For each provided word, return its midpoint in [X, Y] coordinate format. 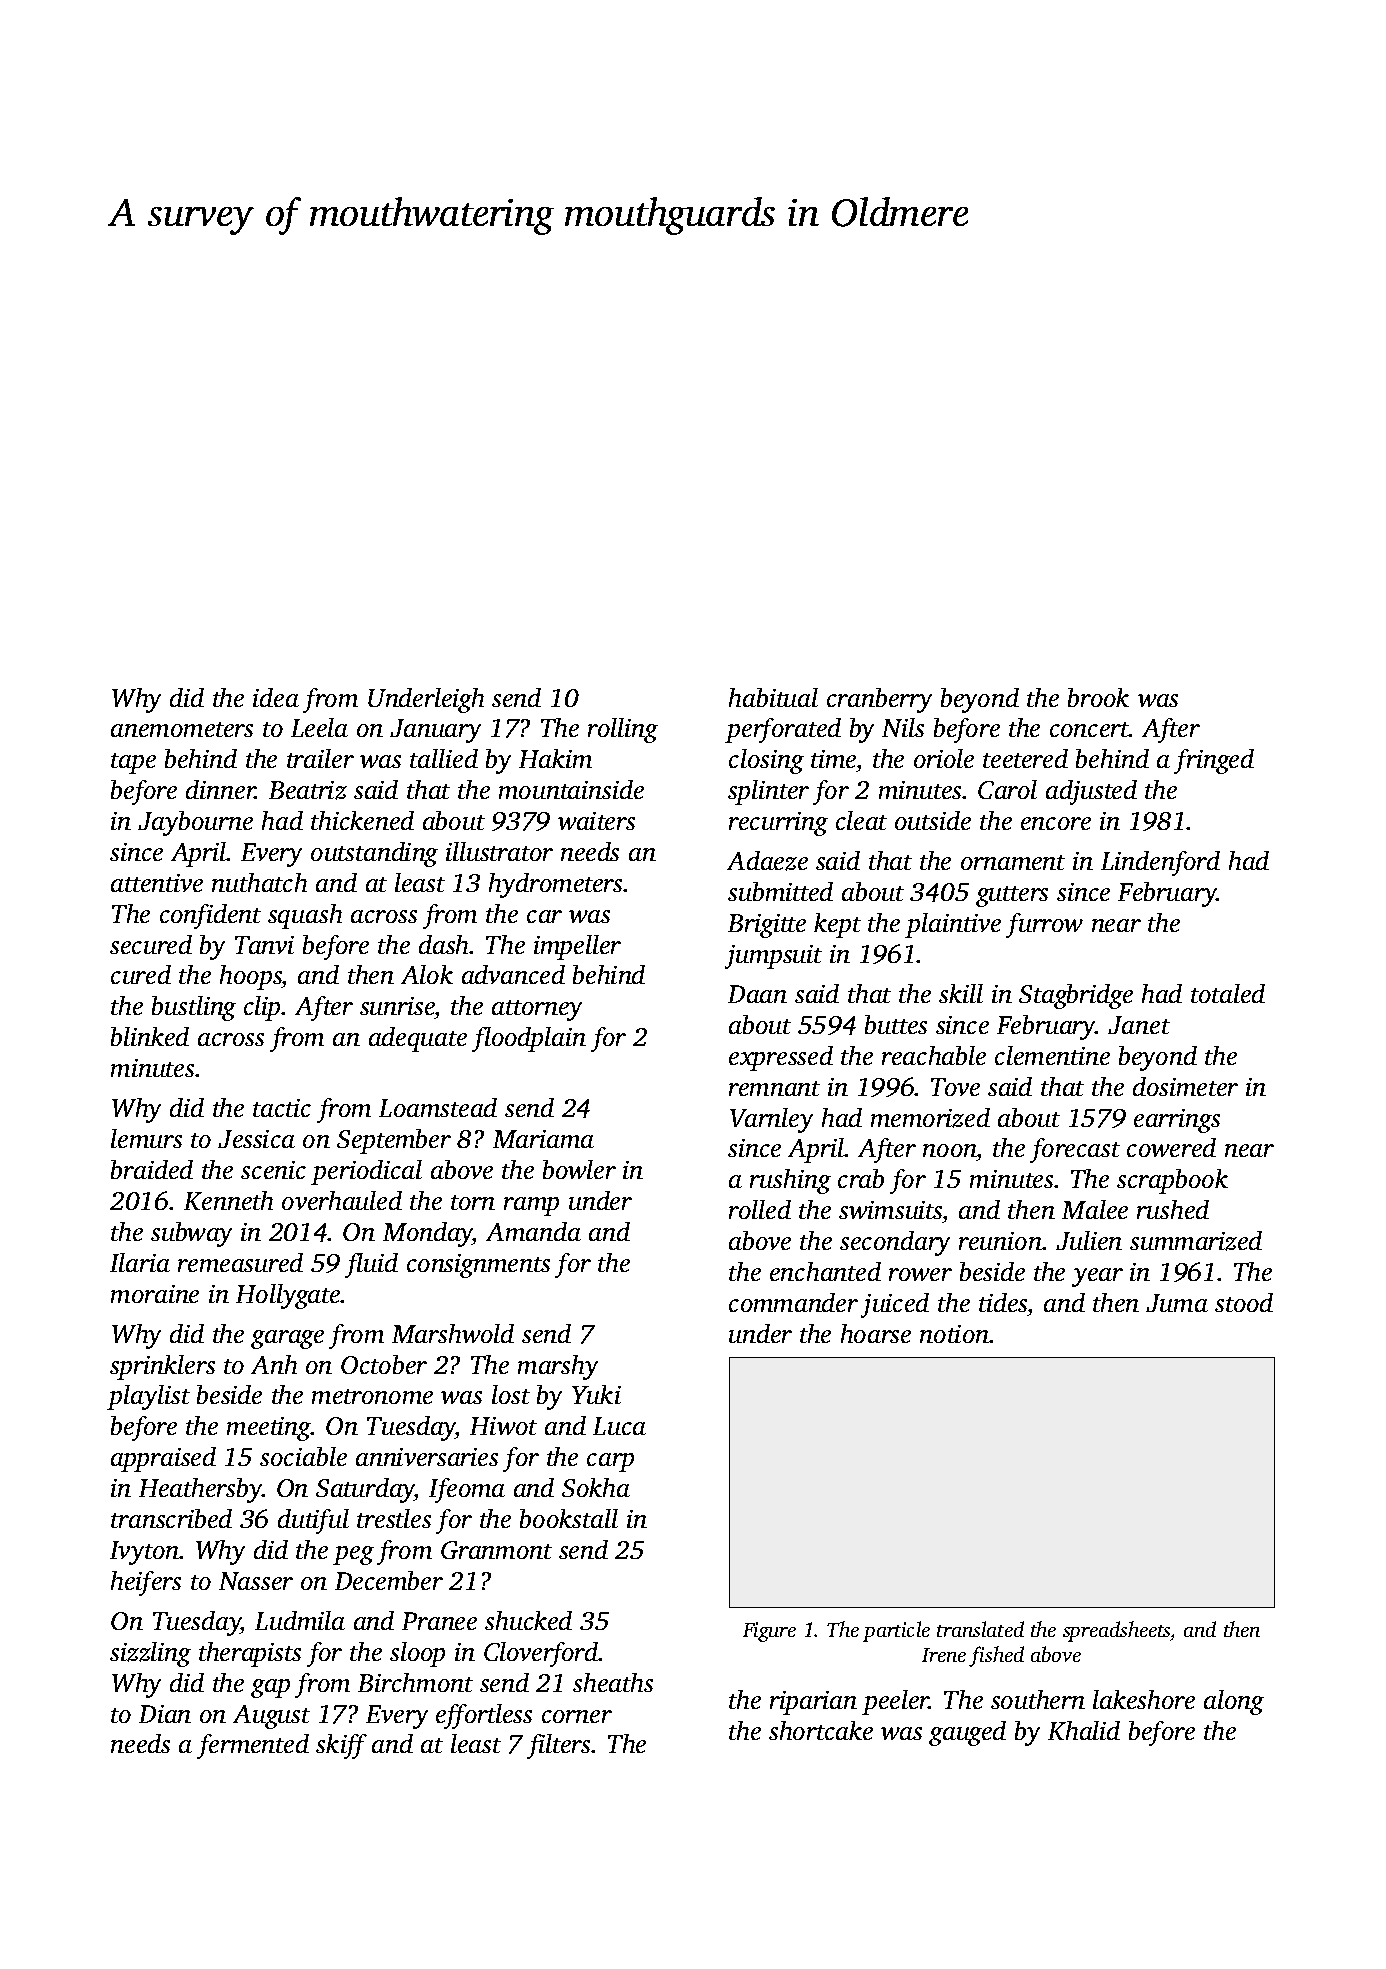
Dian [165, 1714]
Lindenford [1160, 863]
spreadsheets [1117, 1631]
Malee [1095, 1209]
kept [837, 925]
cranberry [879, 700]
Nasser [256, 1581]
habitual [773, 697]
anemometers [182, 729]
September [394, 1141]
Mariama [543, 1139]
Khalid [1084, 1730]
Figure [769, 1632]
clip [263, 1008]
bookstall [569, 1518]
